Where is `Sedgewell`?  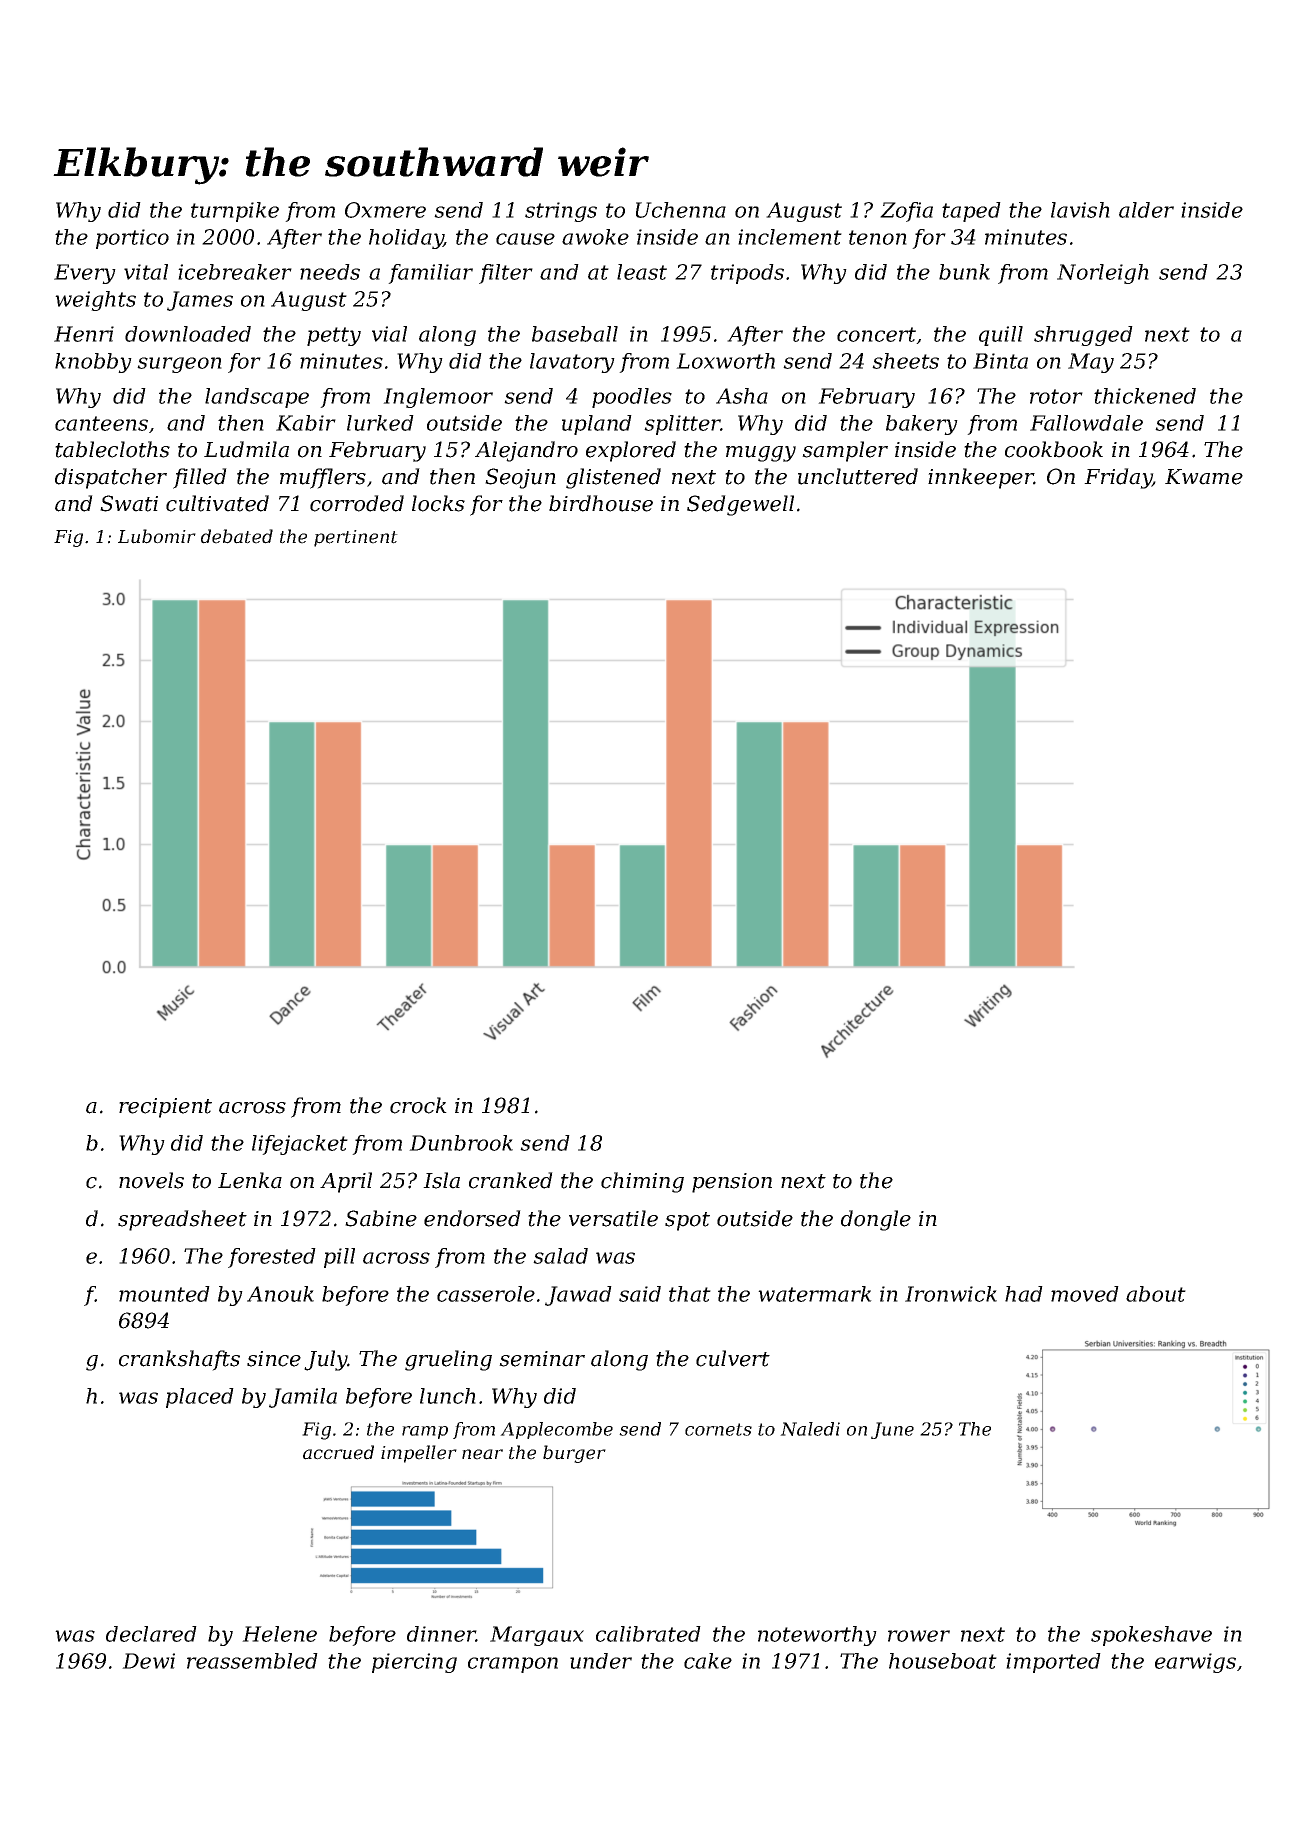 Sedgewell is located at coordinates (740, 505).
